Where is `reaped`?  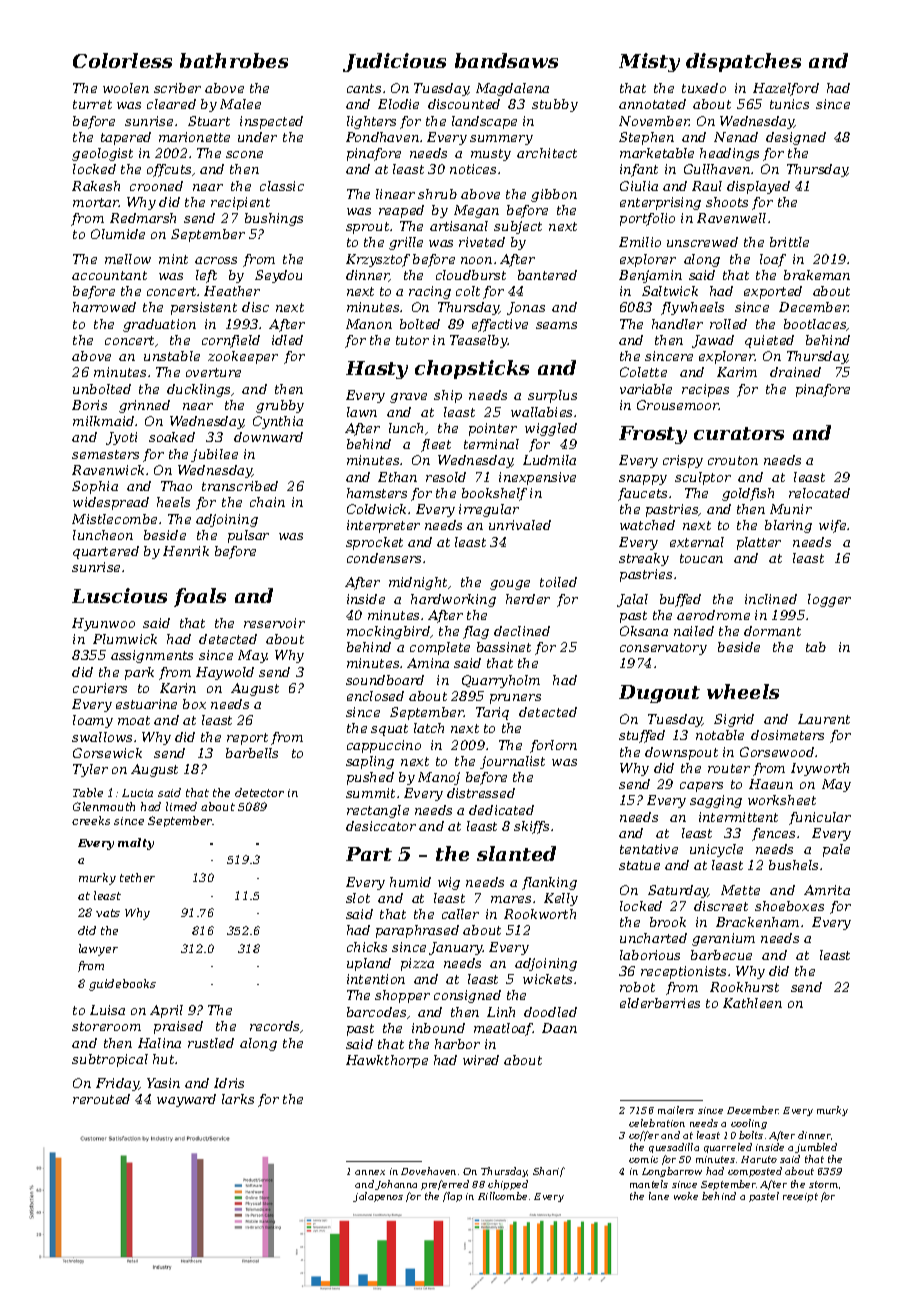
reaped is located at coordinates (401, 211).
